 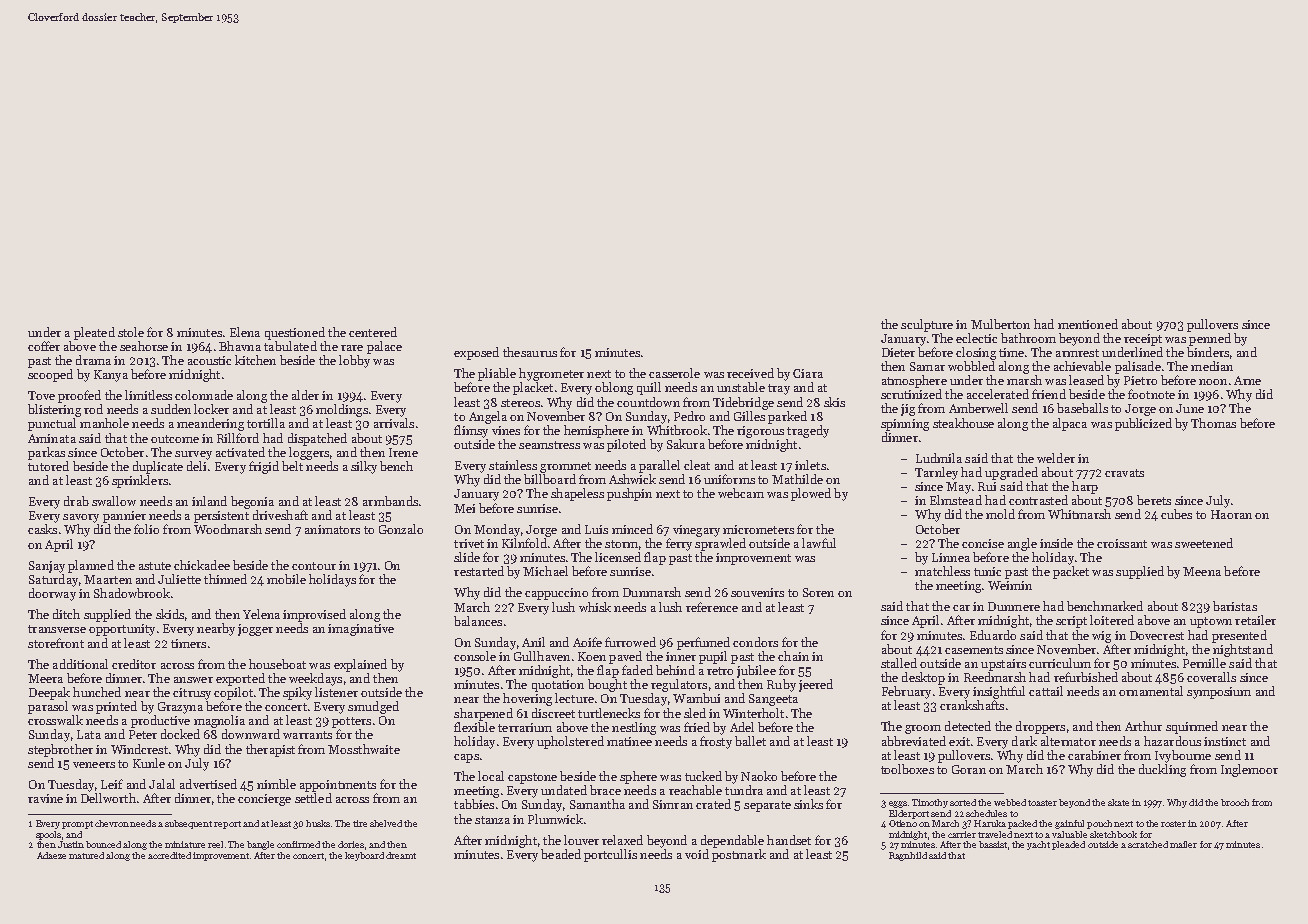 What do you see at coordinates (264, 800) in the screenshot?
I see `concierge` at bounding box center [264, 800].
